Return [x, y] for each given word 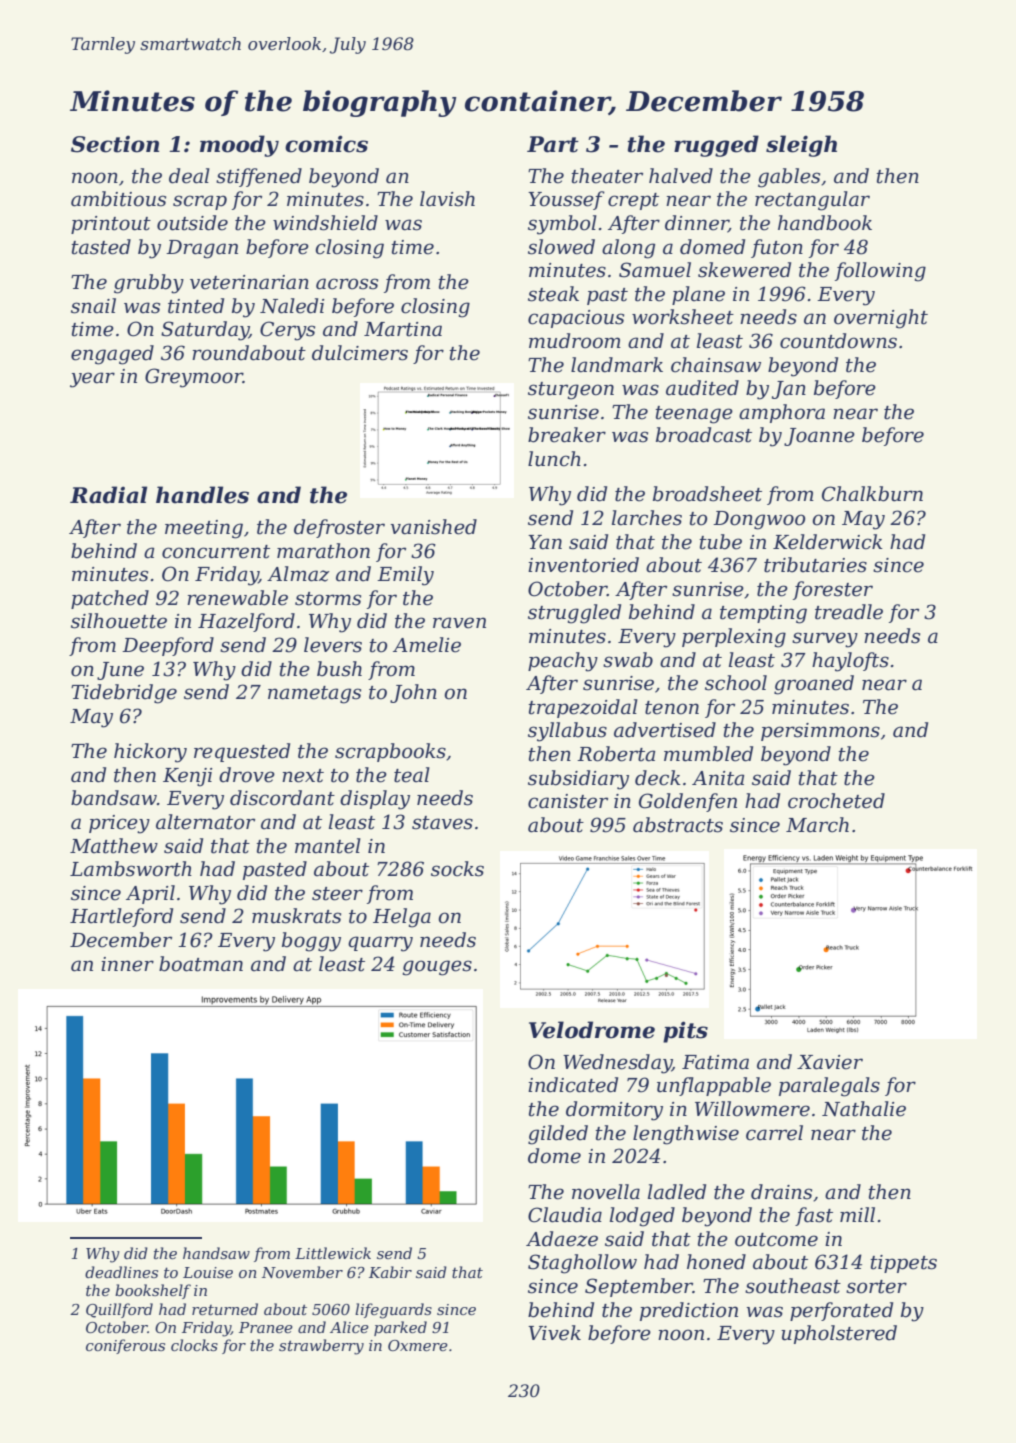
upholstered [839, 1334]
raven [459, 623]
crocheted [836, 801]
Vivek [554, 1333]
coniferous [125, 1346]
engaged [112, 355]
